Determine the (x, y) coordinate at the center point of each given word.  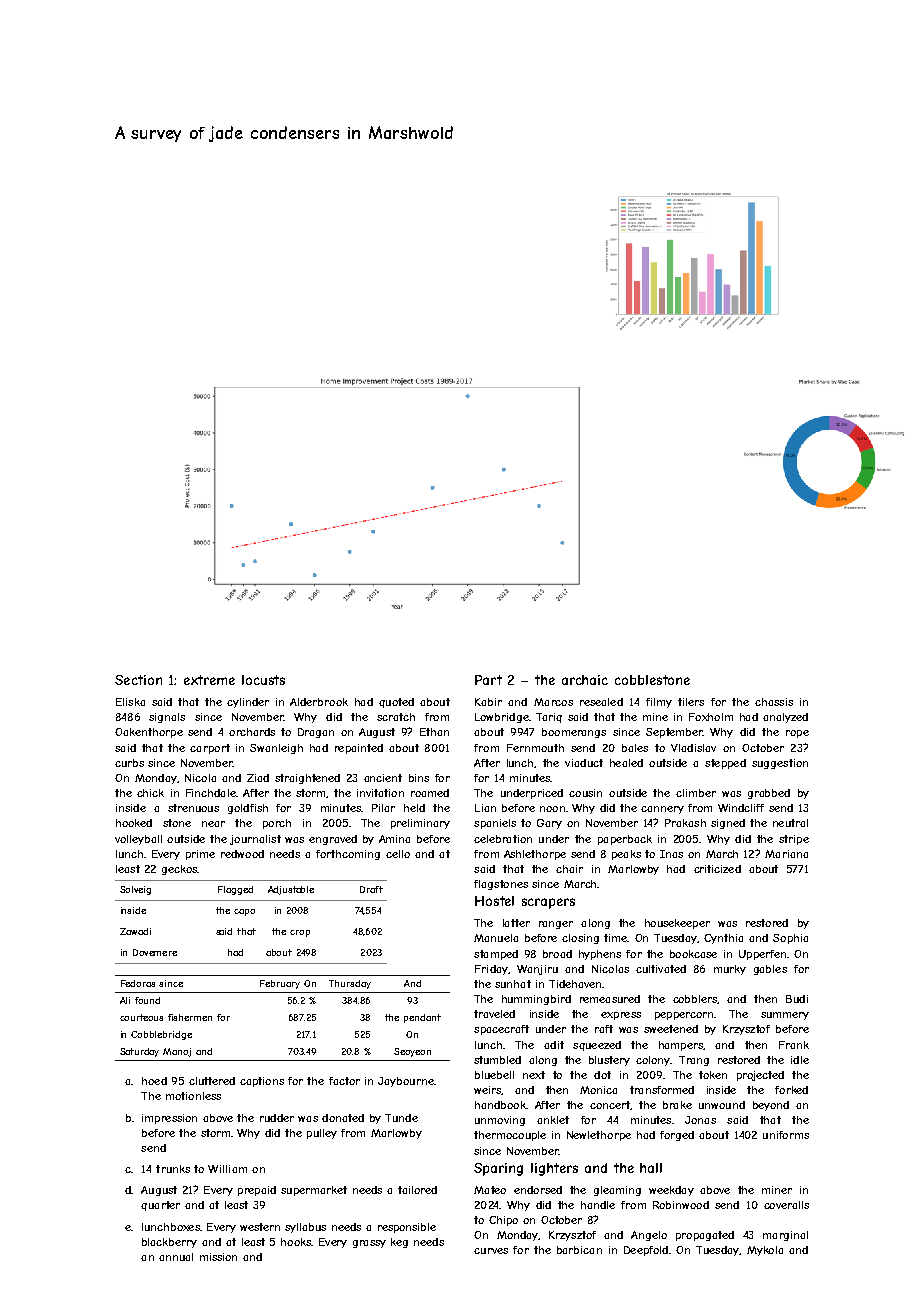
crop (300, 933)
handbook (500, 1105)
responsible (407, 1228)
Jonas (700, 1120)
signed (728, 824)
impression (169, 1119)
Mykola (765, 1251)
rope (797, 734)
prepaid (257, 1191)
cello (398, 854)
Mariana (786, 854)
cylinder (248, 703)
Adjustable (291, 890)
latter (516, 923)
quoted (396, 703)
